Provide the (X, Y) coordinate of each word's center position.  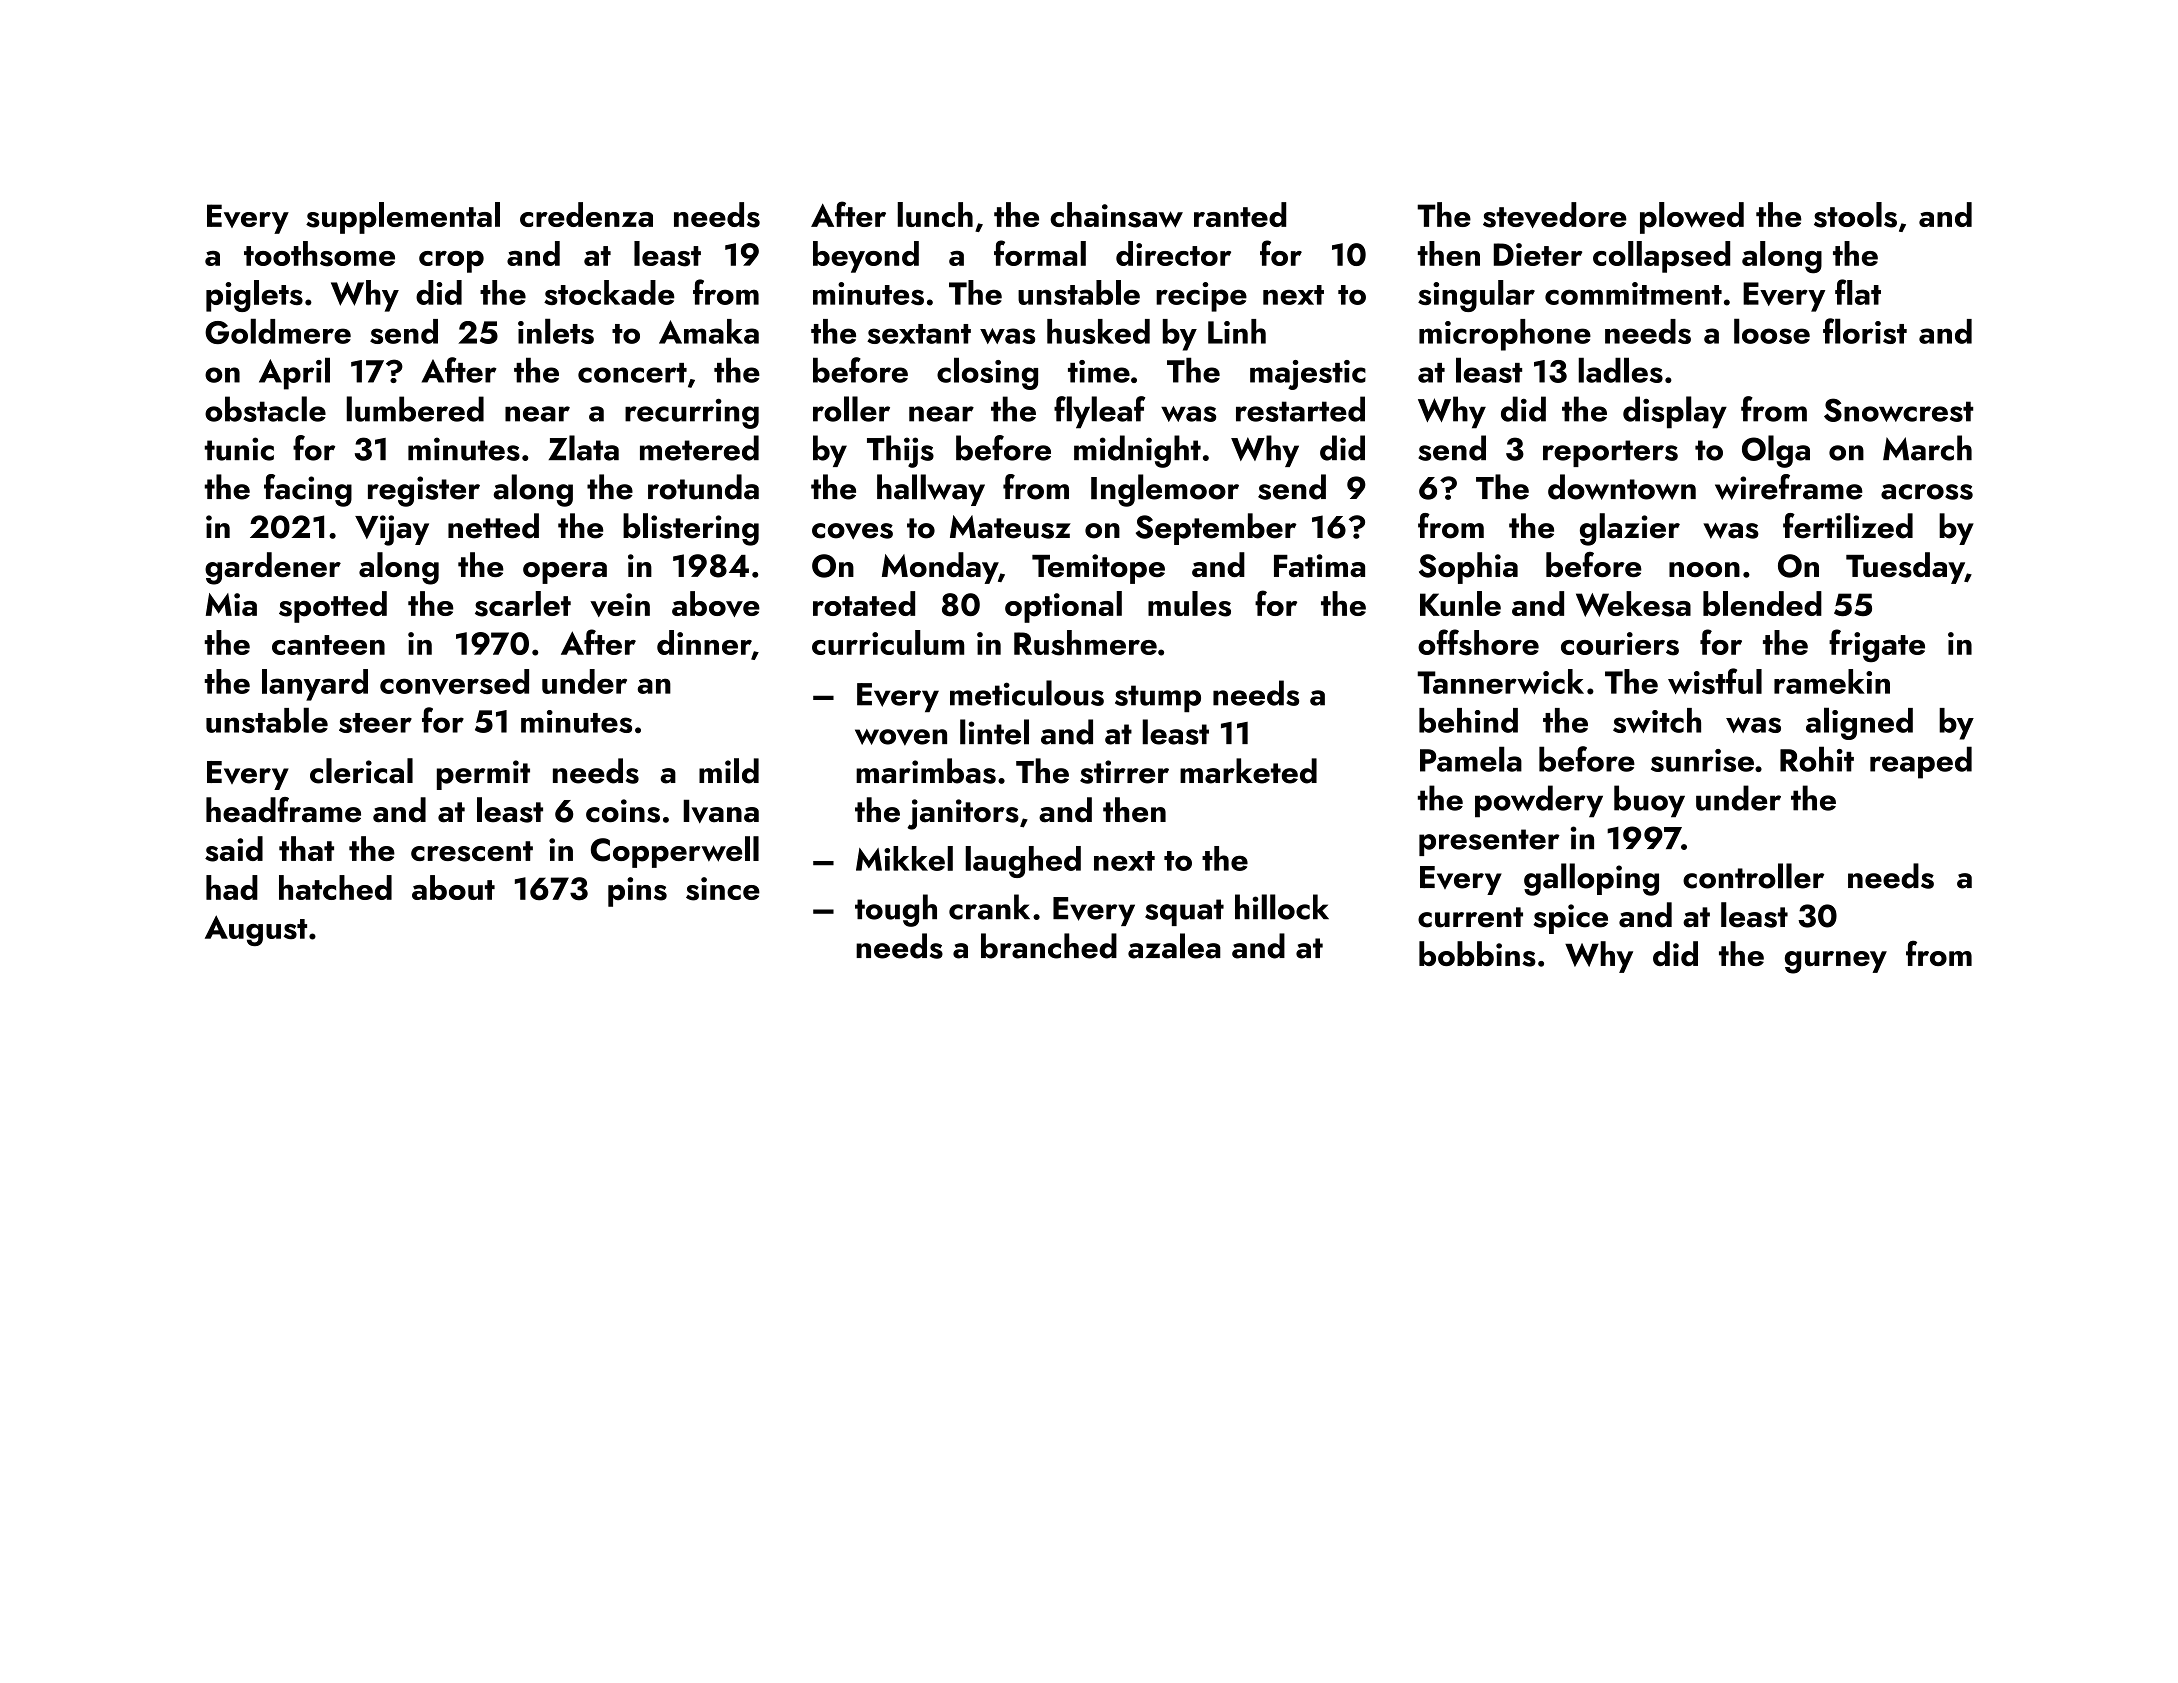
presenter (1489, 842)
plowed (1692, 218)
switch (1657, 720)
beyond (866, 257)
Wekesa (1633, 604)
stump (1158, 698)
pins (637, 892)
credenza (586, 214)
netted (493, 526)
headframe (283, 810)
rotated (864, 603)
